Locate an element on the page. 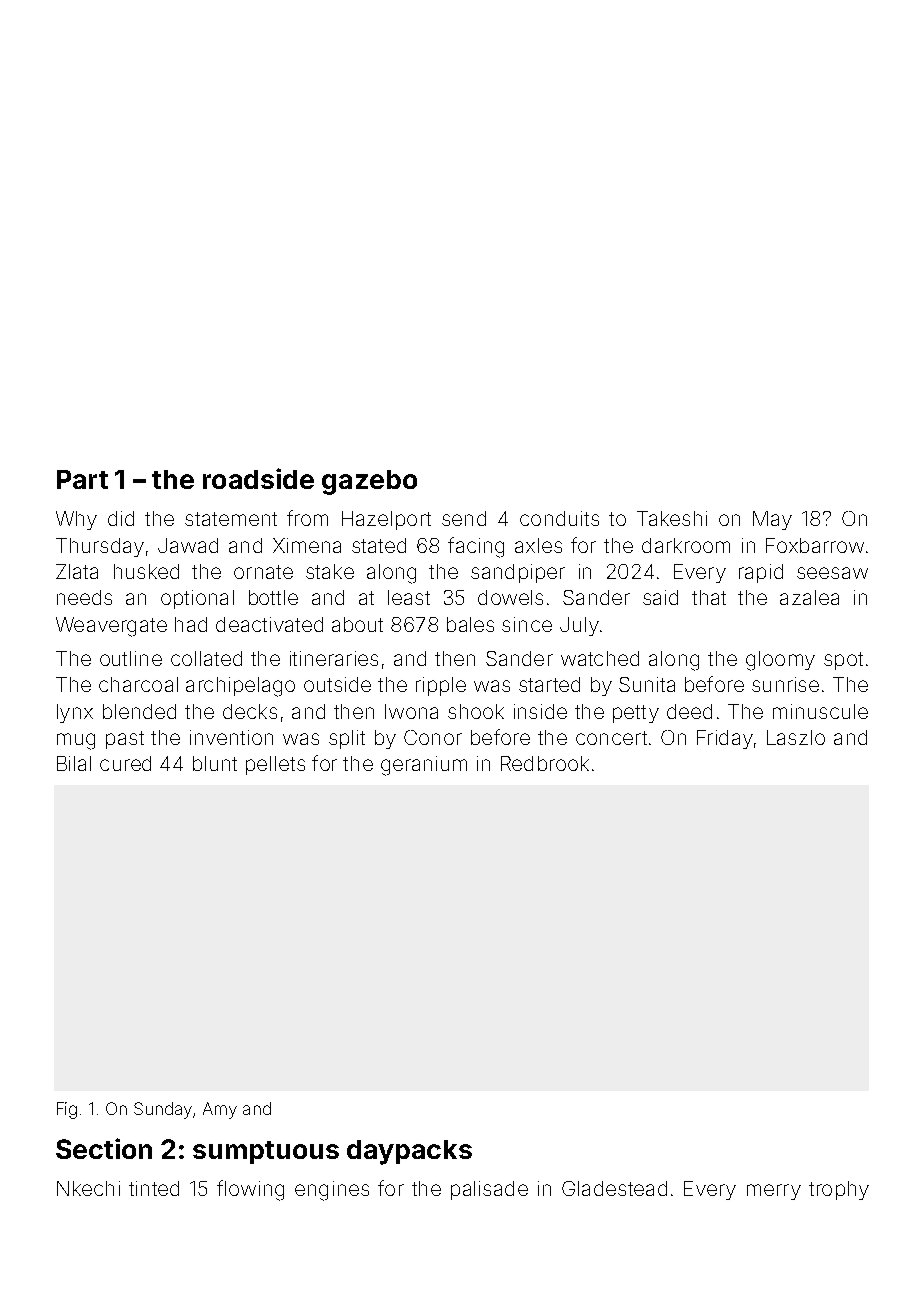 The height and width of the image is (1311, 924). trophy is located at coordinates (839, 1190).
